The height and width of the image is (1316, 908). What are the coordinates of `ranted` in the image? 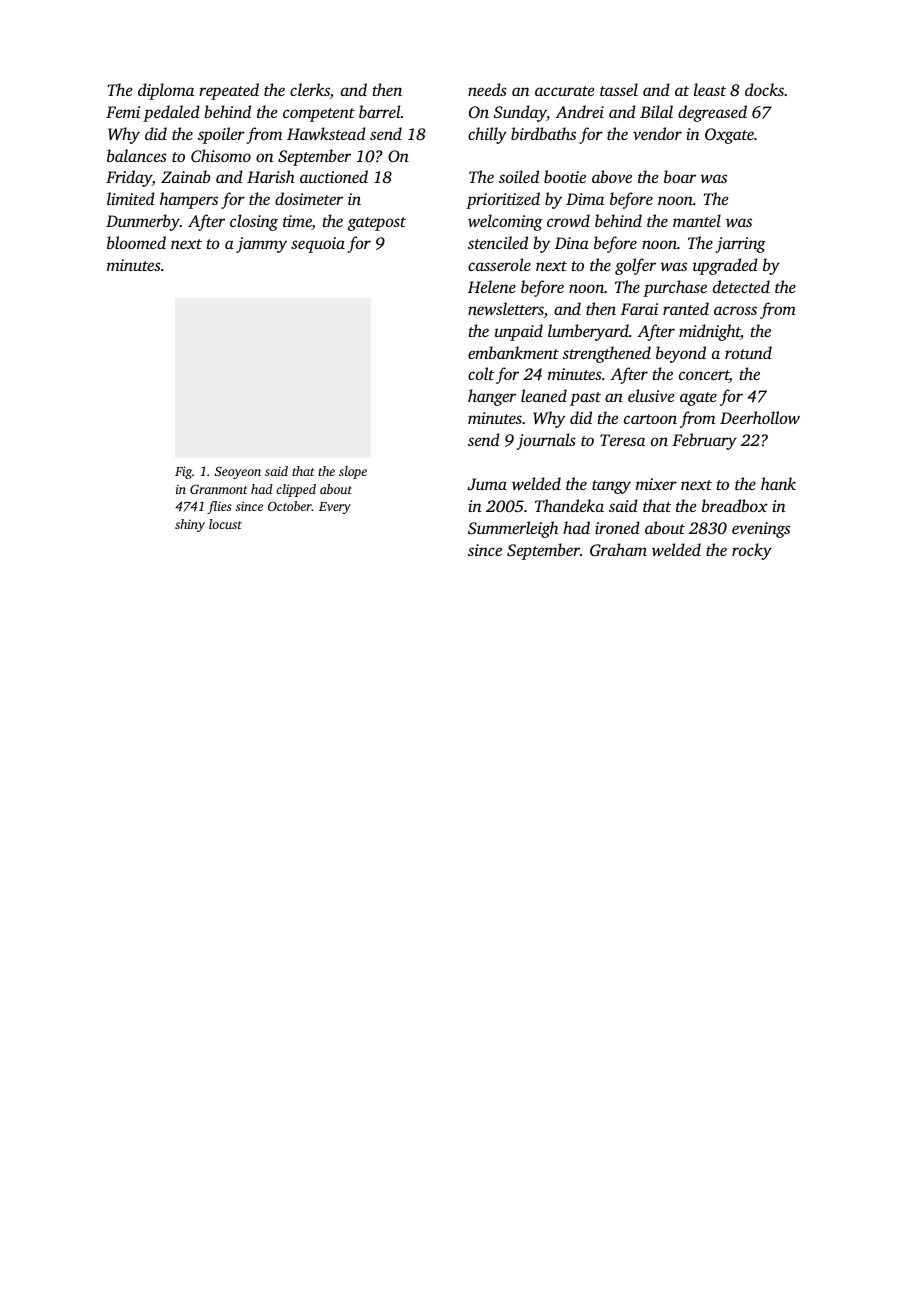 It's located at (686, 308).
